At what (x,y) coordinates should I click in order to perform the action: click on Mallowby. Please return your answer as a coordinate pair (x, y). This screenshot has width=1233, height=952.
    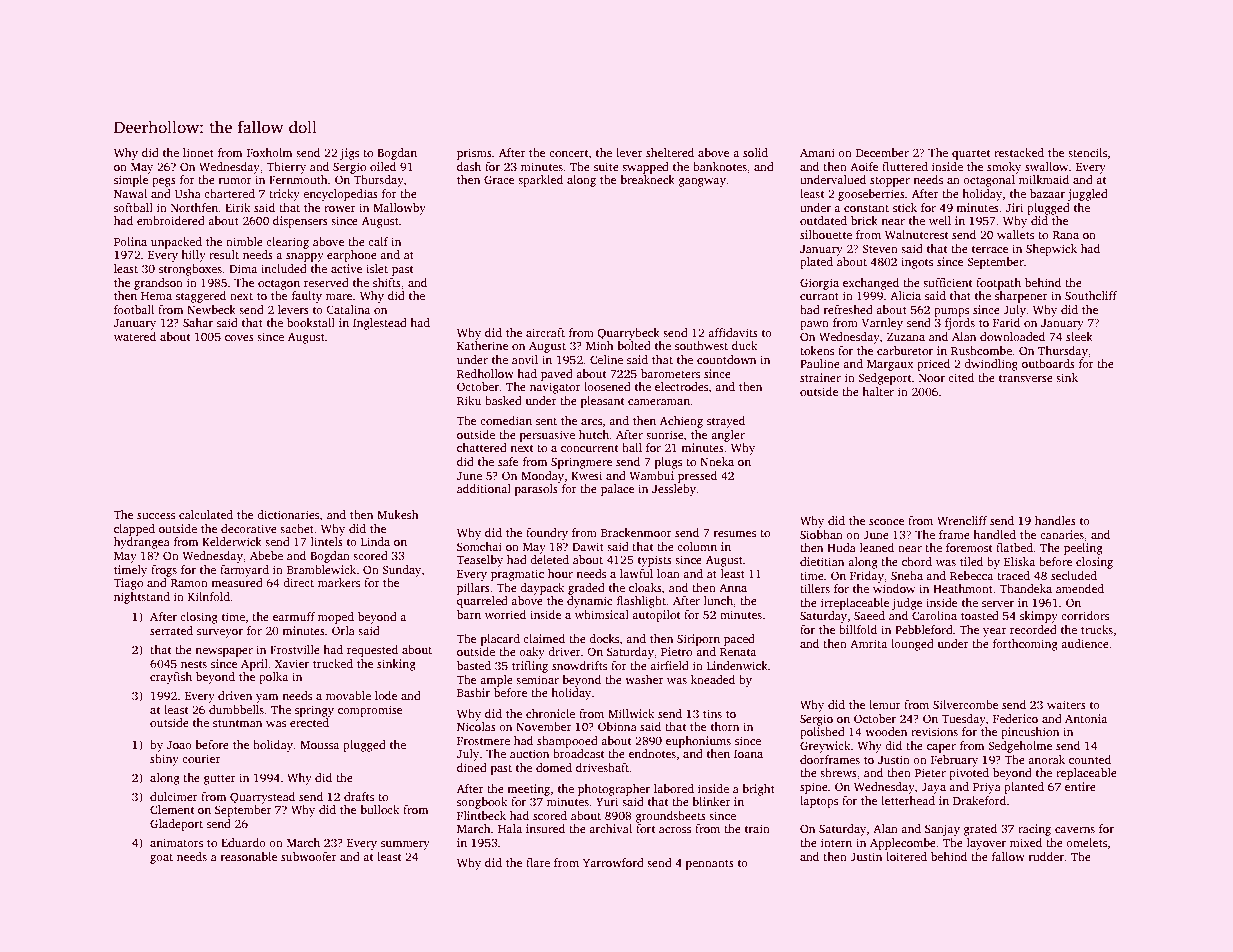
    Looking at the image, I should click on (399, 209).
